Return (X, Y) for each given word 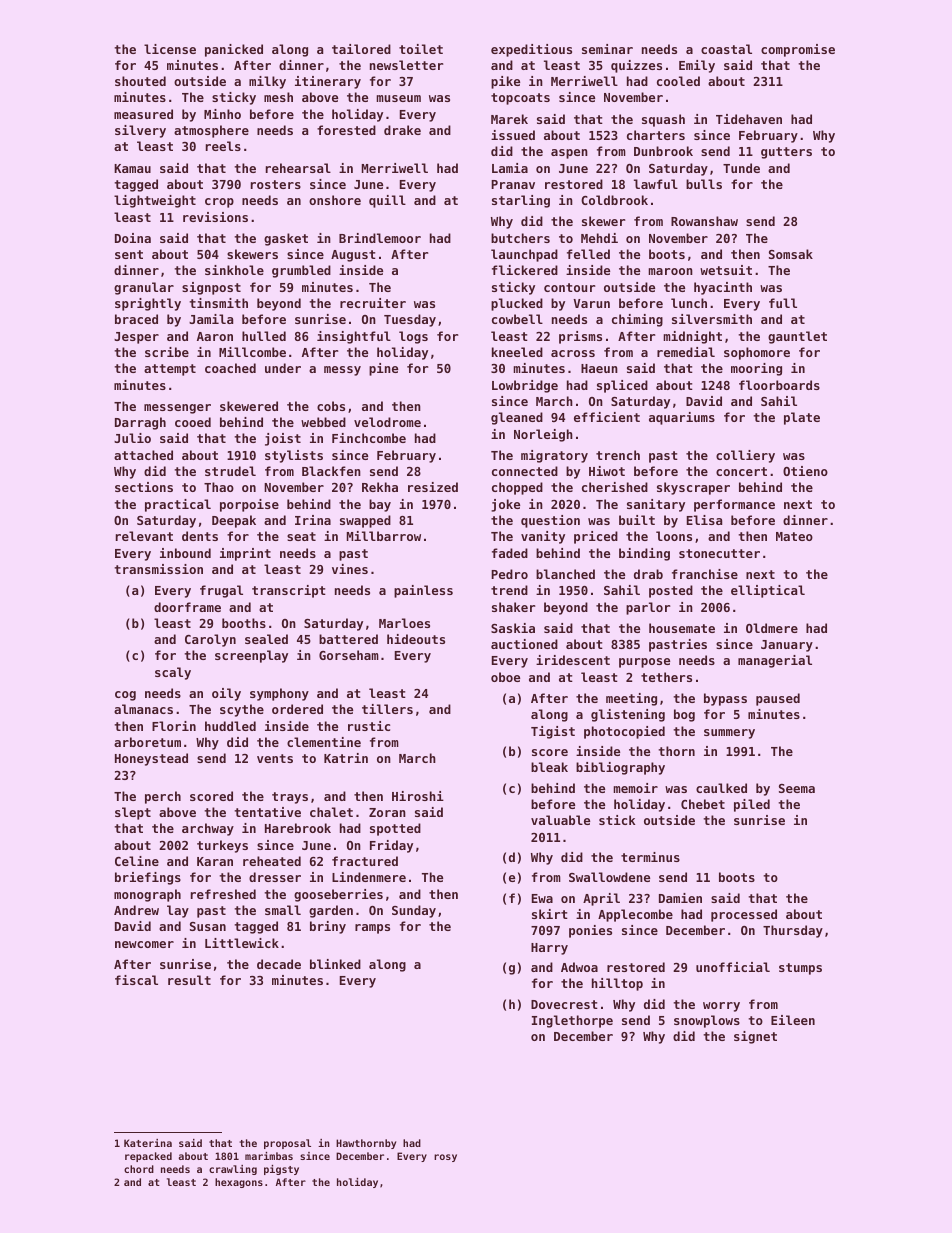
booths (244, 623)
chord (139, 1169)
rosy (445, 1158)
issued (513, 135)
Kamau (132, 168)
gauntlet (797, 337)
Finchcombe (369, 438)
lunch (689, 303)
